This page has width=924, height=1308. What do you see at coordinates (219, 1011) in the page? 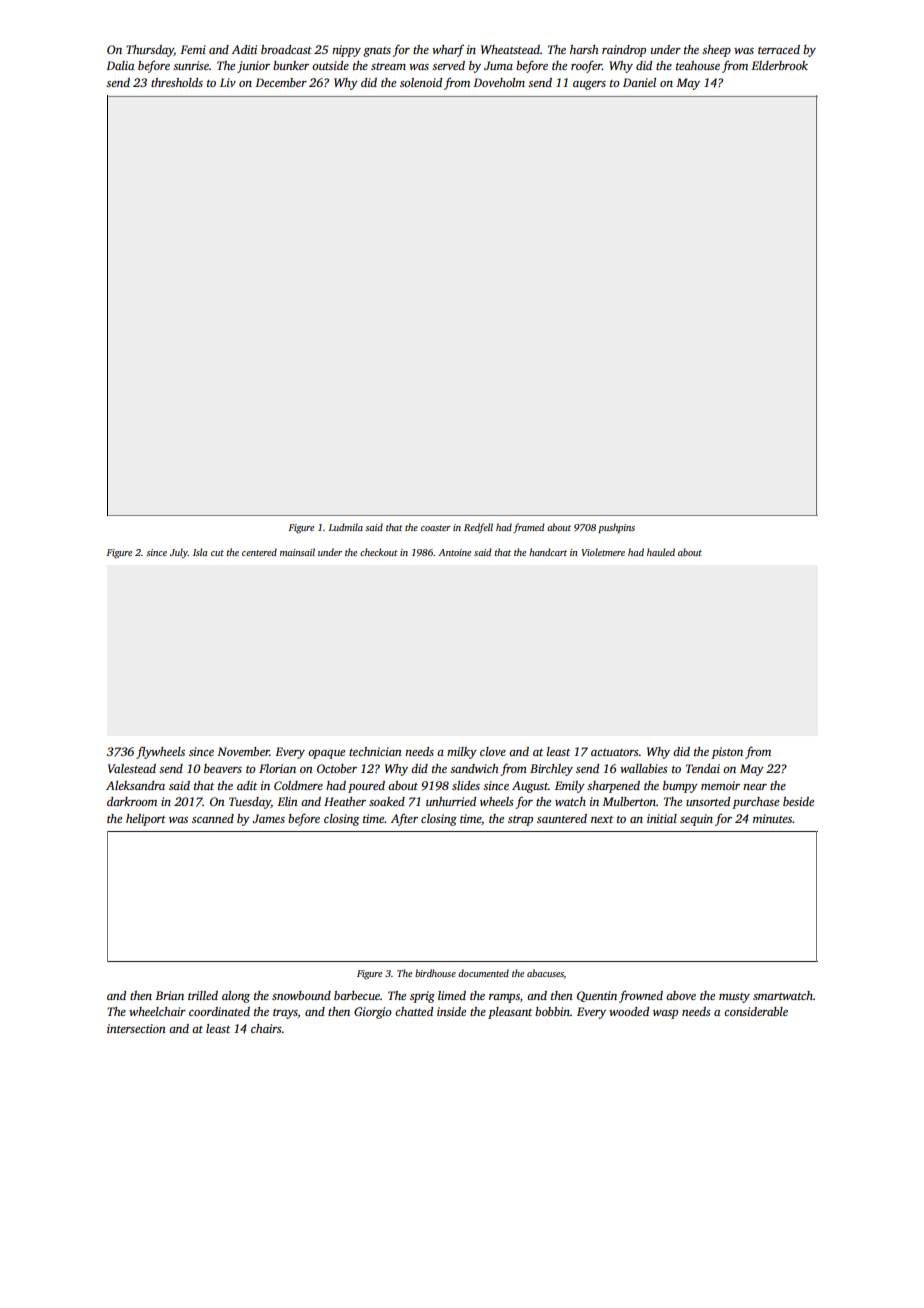
I see `coordinated` at bounding box center [219, 1011].
